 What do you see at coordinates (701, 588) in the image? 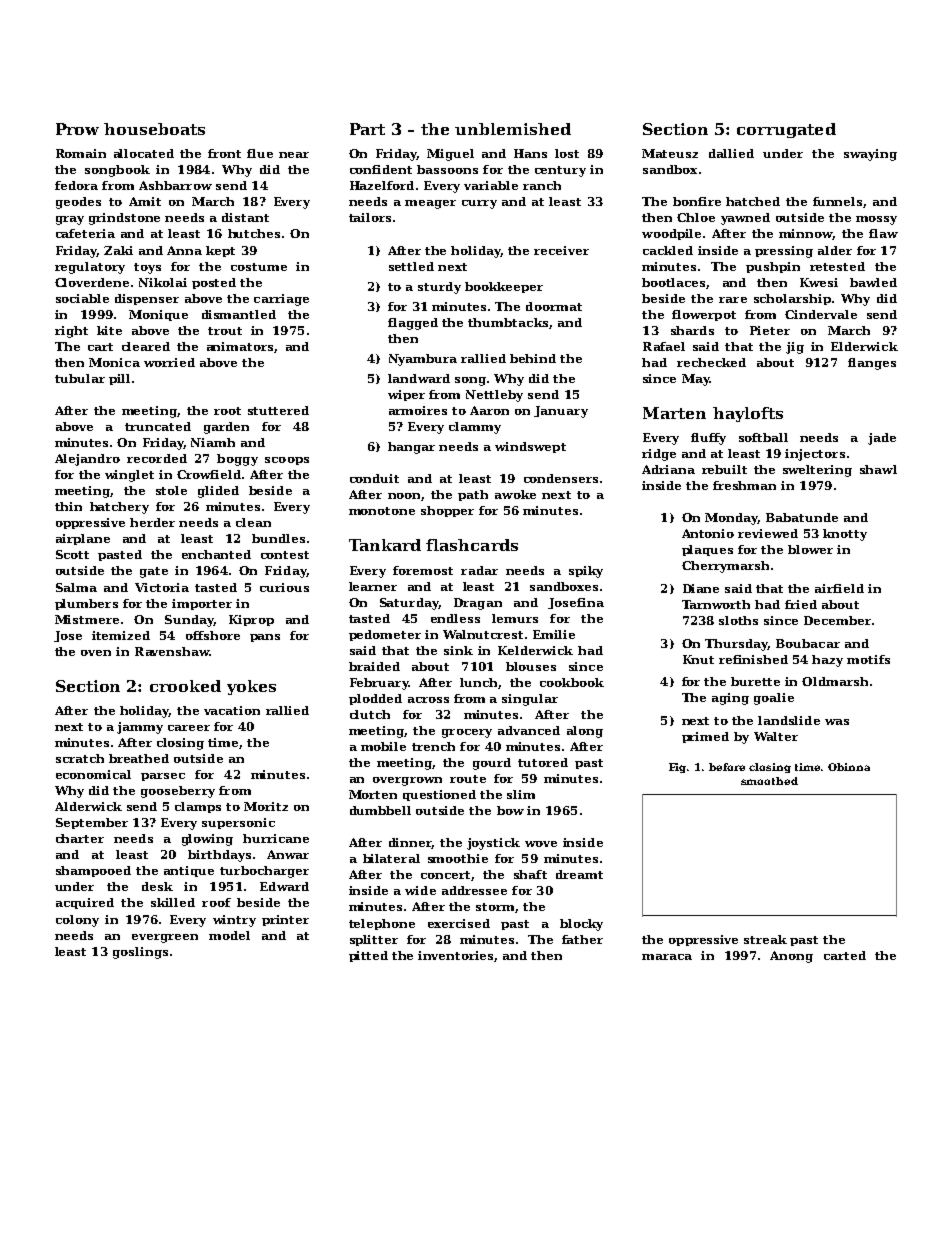
I see `Diane` at bounding box center [701, 588].
